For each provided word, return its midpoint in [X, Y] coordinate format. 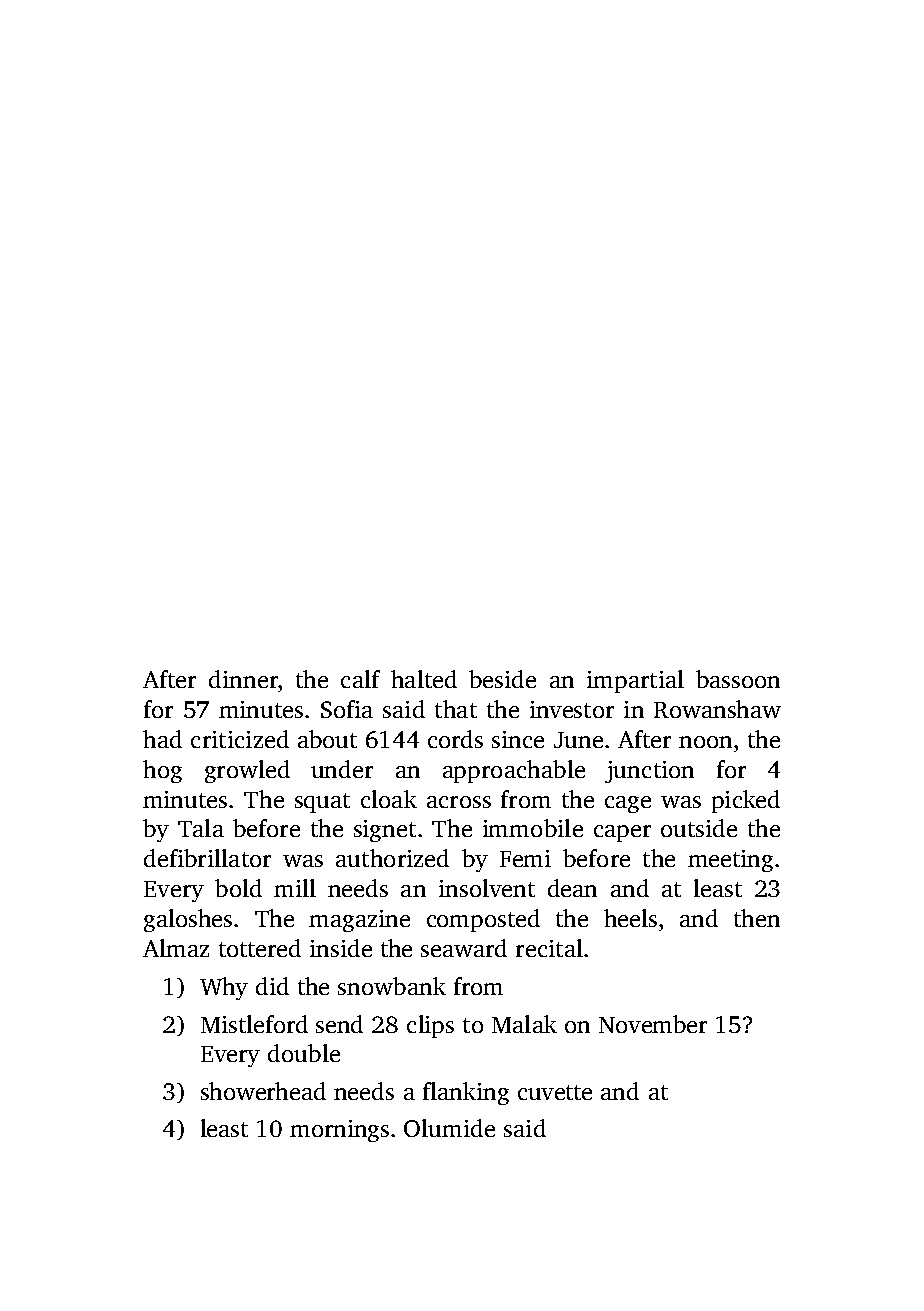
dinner [243, 679]
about [327, 739]
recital [549, 948]
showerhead [263, 1091]
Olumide [449, 1128]
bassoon [738, 679]
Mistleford [254, 1024]
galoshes [188, 920]
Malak [524, 1024]
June [578, 740]
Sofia [347, 709]
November [653, 1024]
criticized [240, 739]
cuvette [555, 1092]
